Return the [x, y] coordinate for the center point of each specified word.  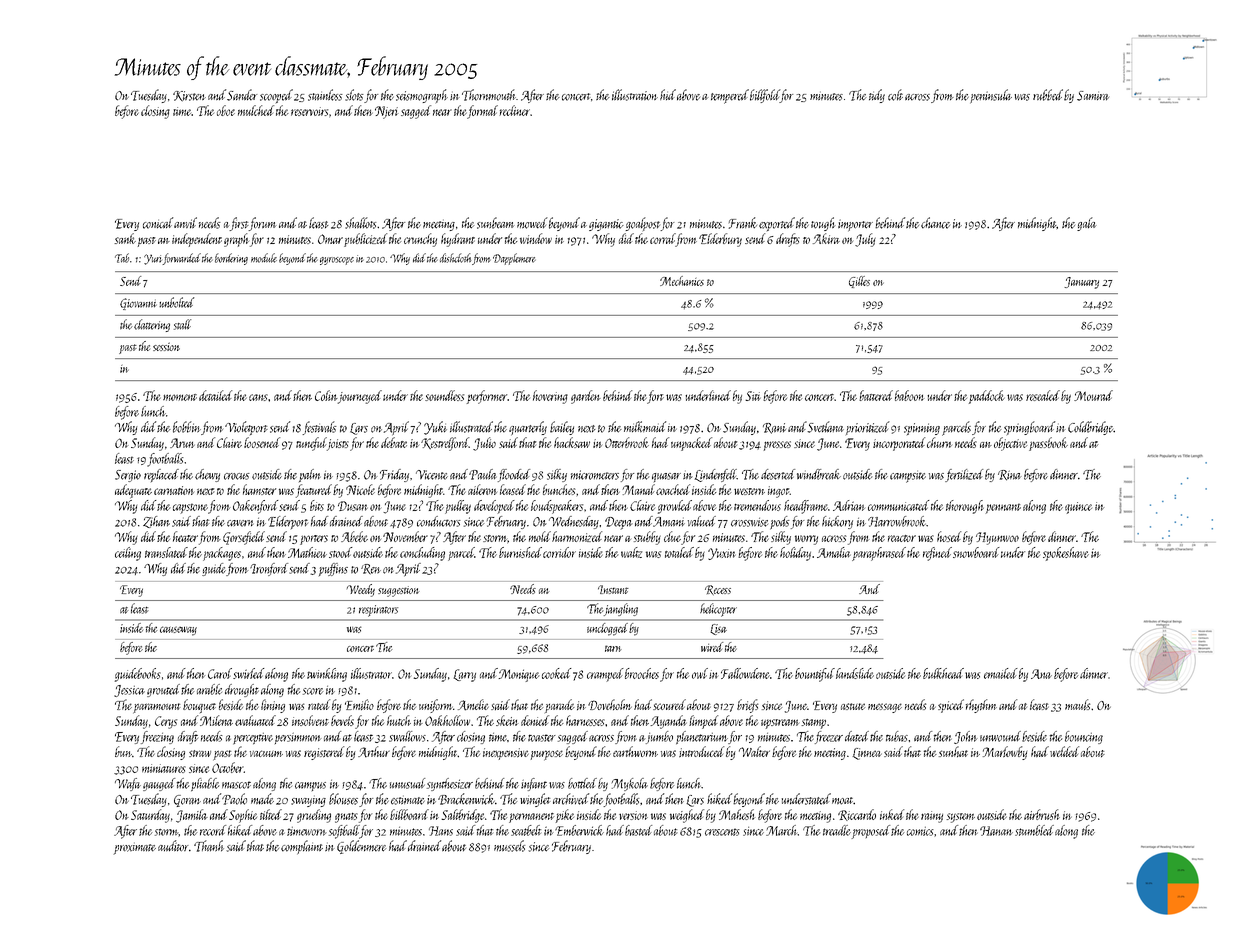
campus [310, 786]
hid [668, 95]
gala [1087, 224]
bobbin [187, 427]
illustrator [371, 673]
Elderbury [720, 240]
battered [876, 395]
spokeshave [1066, 554]
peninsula [991, 96]
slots [354, 95]
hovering [550, 397]
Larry [465, 675]
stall [182, 324]
